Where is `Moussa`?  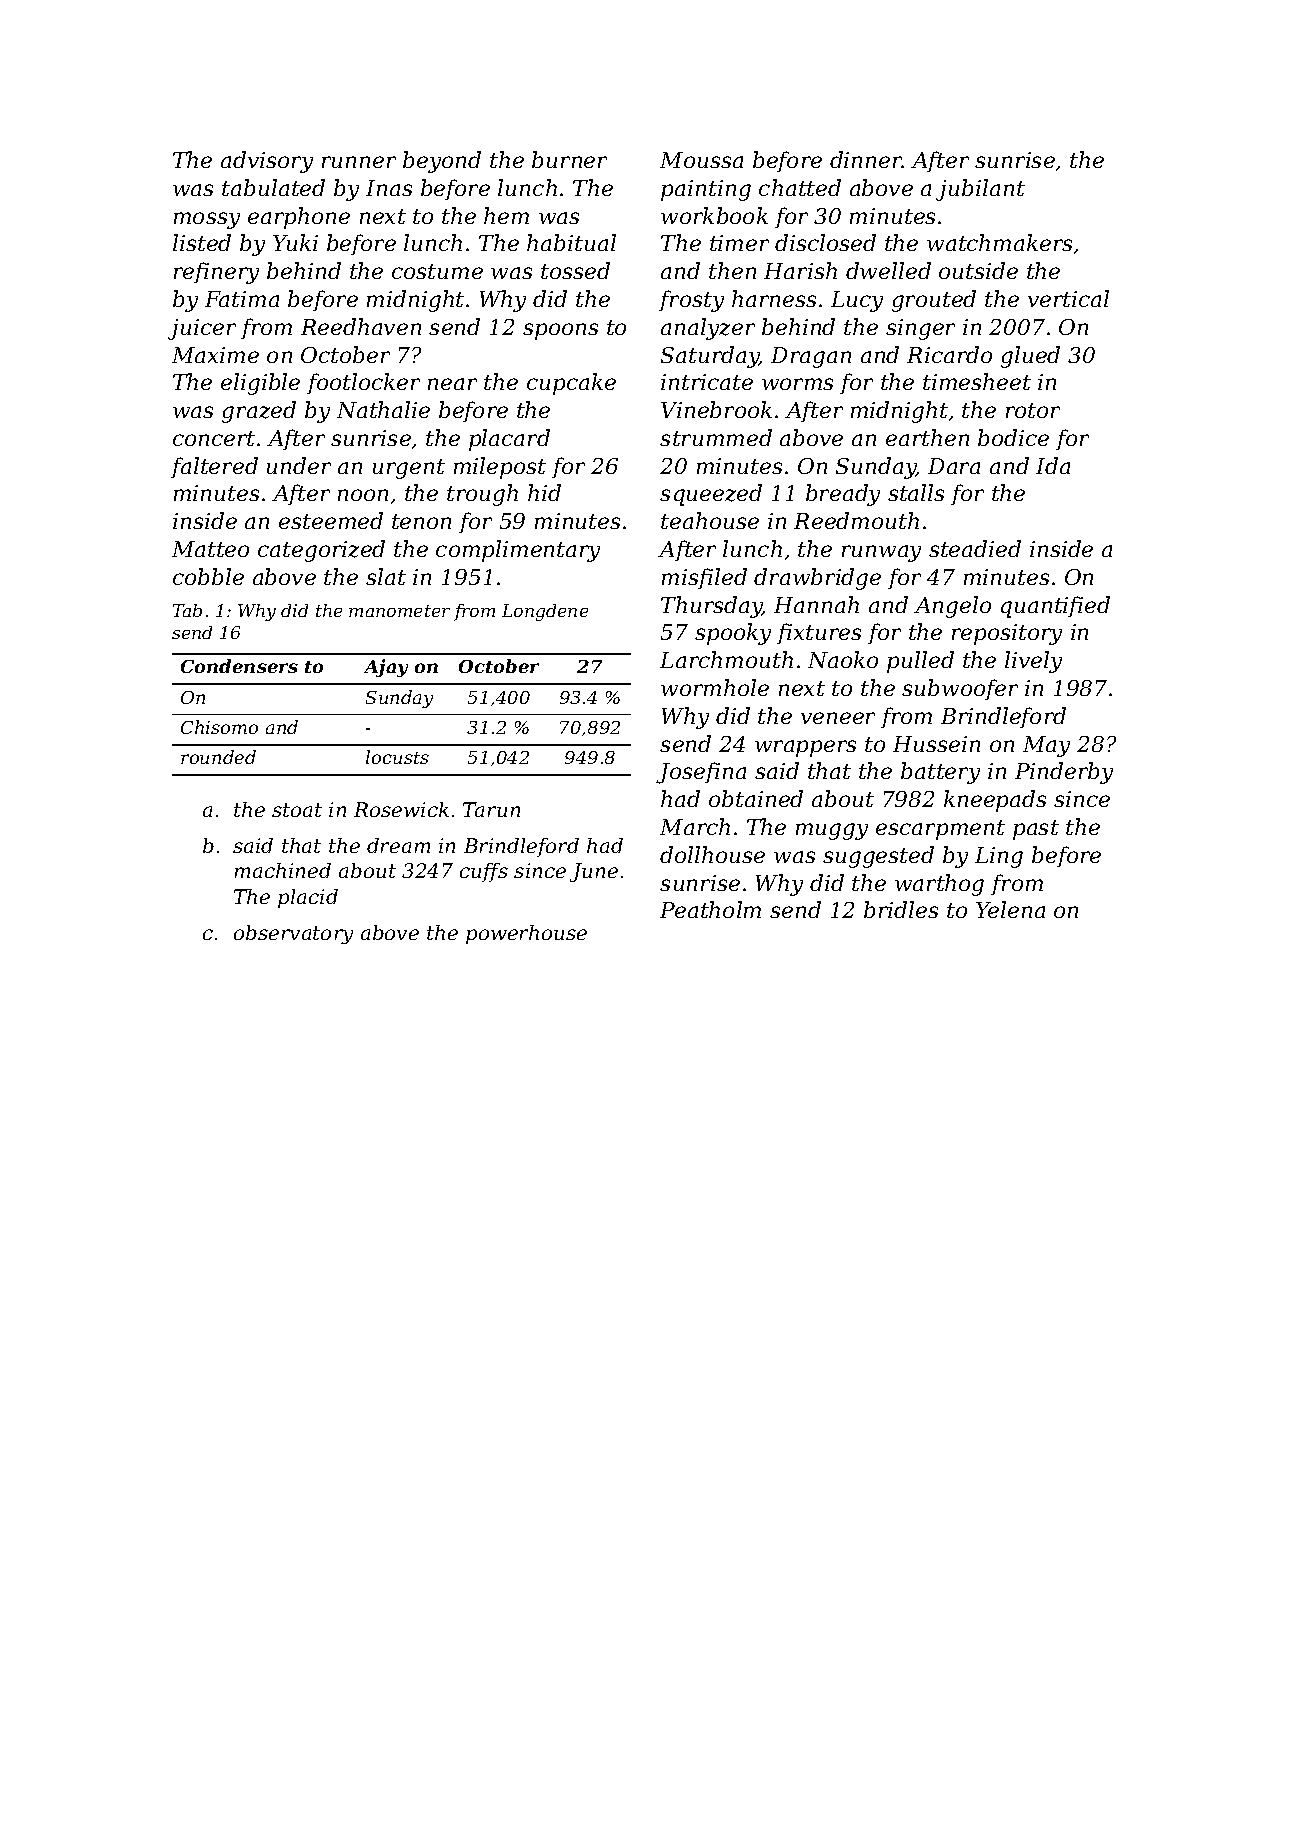
Moussa is located at coordinates (701, 160).
